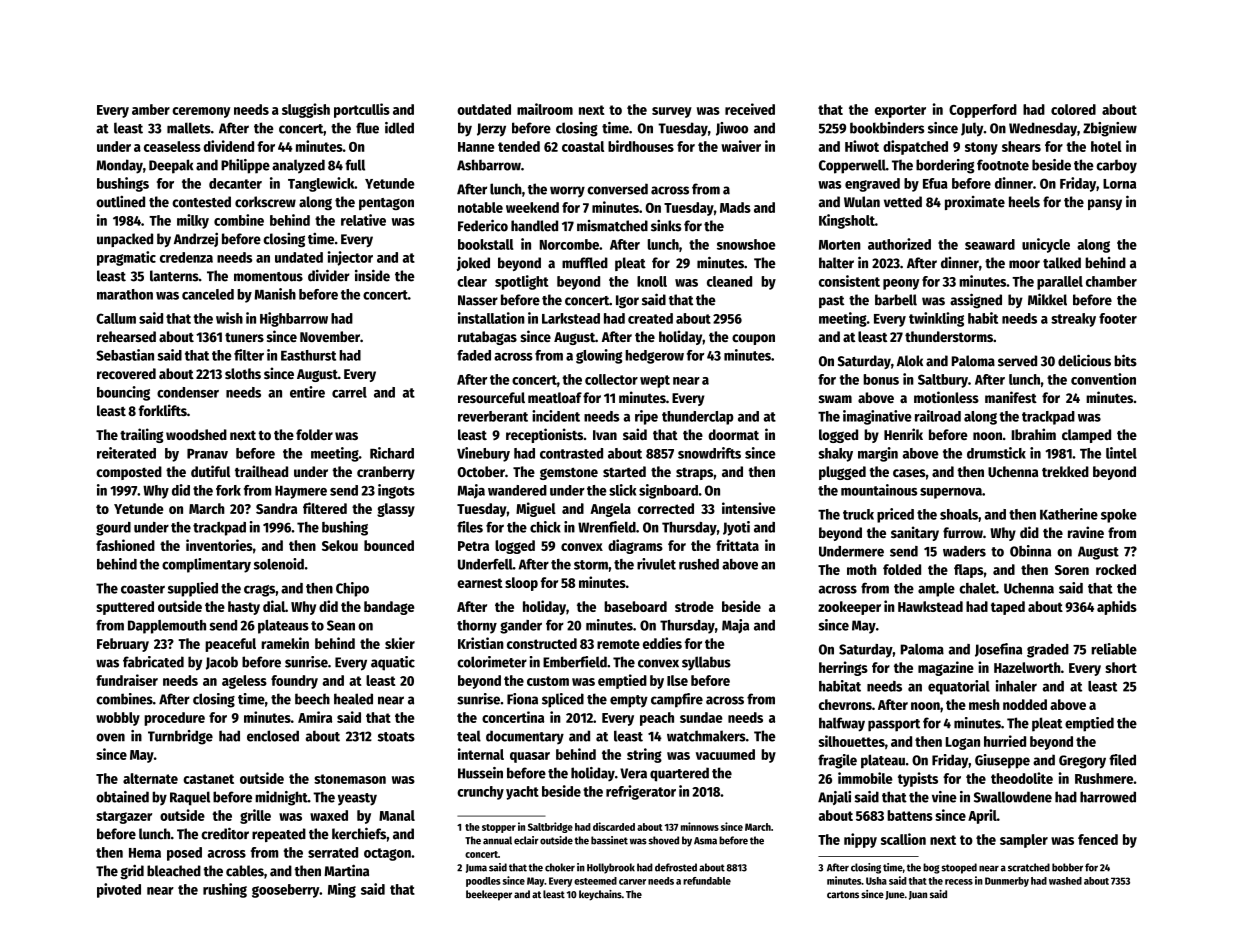 The image size is (1233, 952). I want to click on trekked, so click(1065, 471).
